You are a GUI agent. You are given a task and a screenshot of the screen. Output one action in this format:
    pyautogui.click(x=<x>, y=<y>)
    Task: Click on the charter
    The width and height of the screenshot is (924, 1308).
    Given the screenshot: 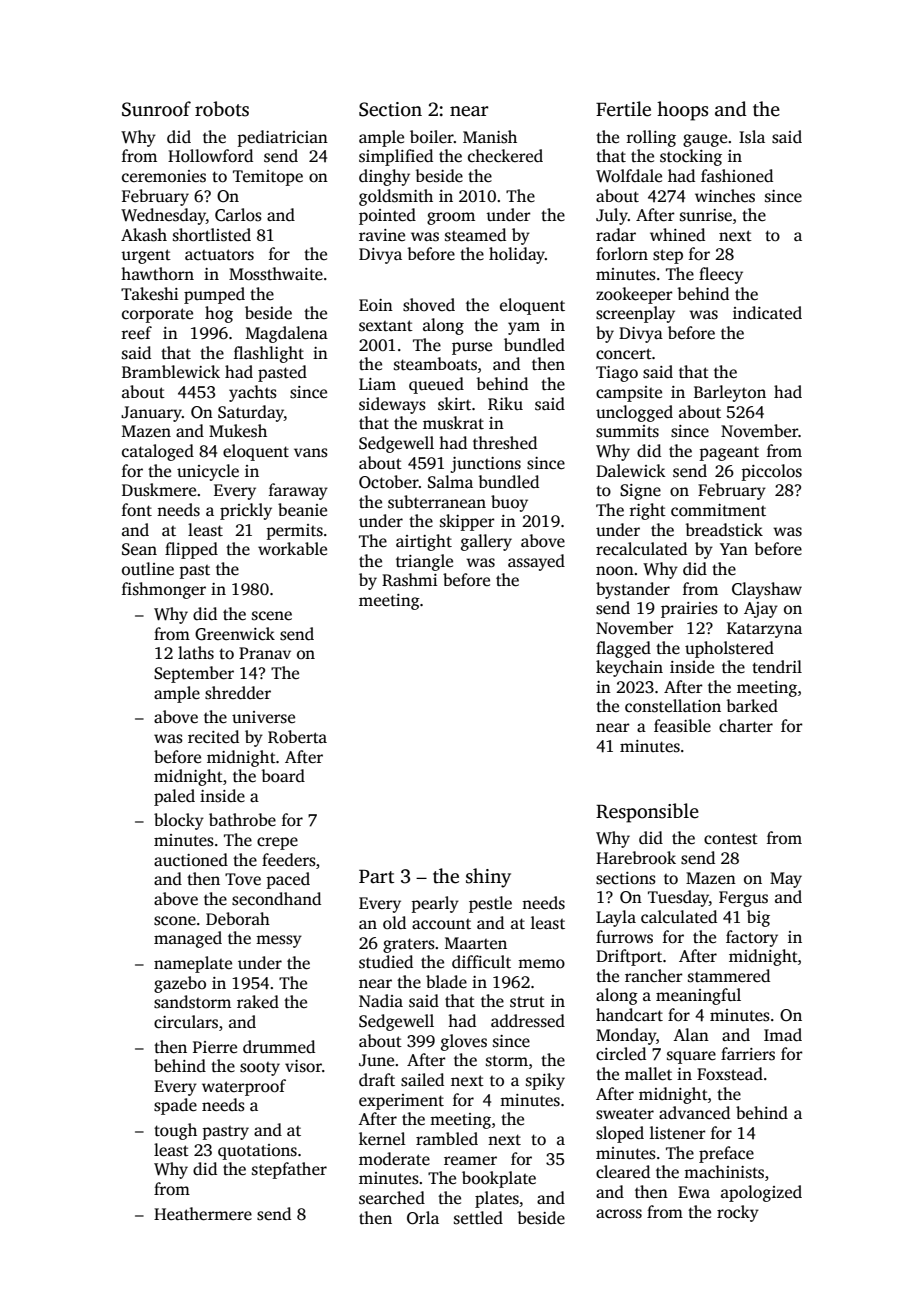 What is the action you would take?
    pyautogui.click(x=746, y=726)
